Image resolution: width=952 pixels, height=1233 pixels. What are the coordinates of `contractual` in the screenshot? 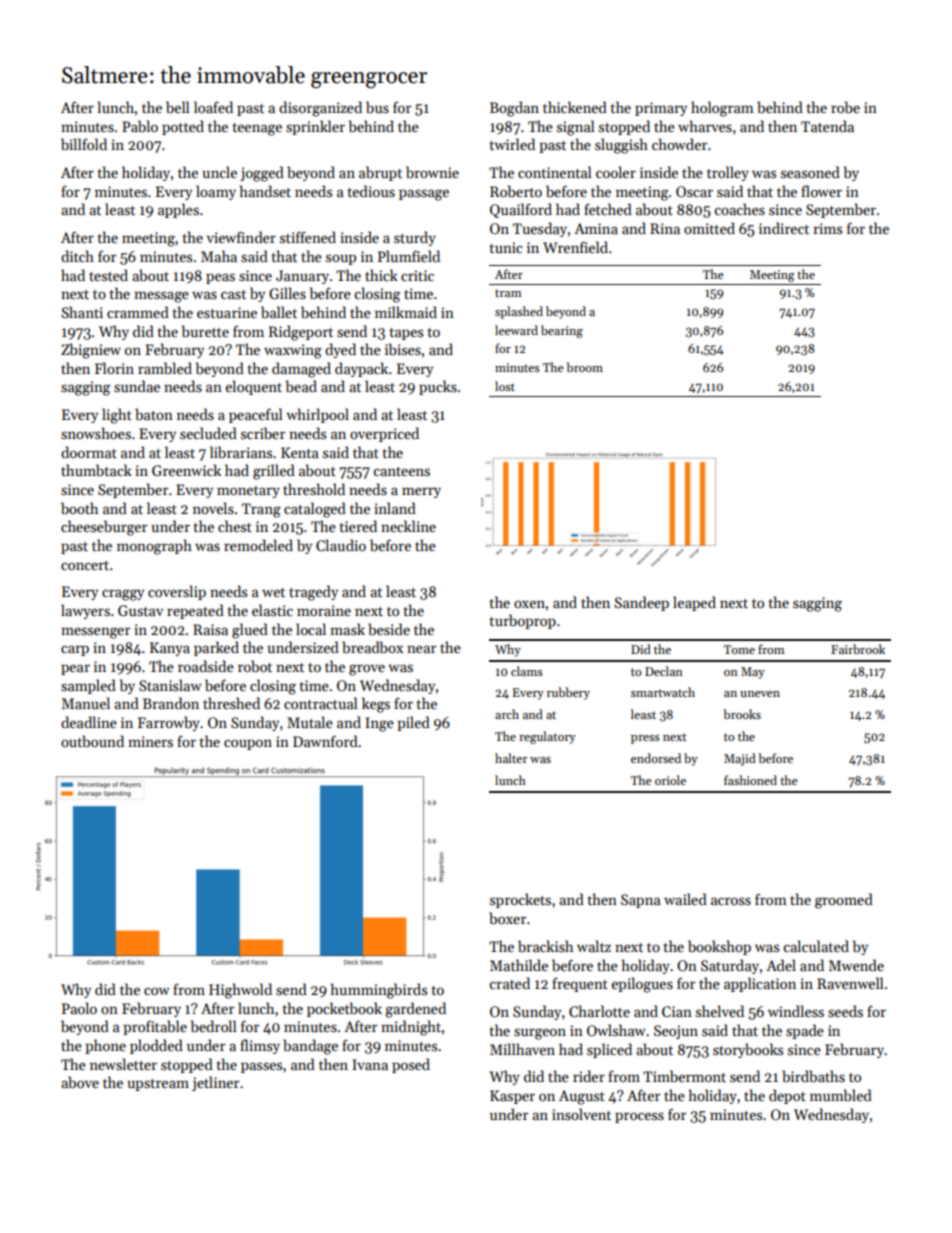 It's located at (321, 703).
